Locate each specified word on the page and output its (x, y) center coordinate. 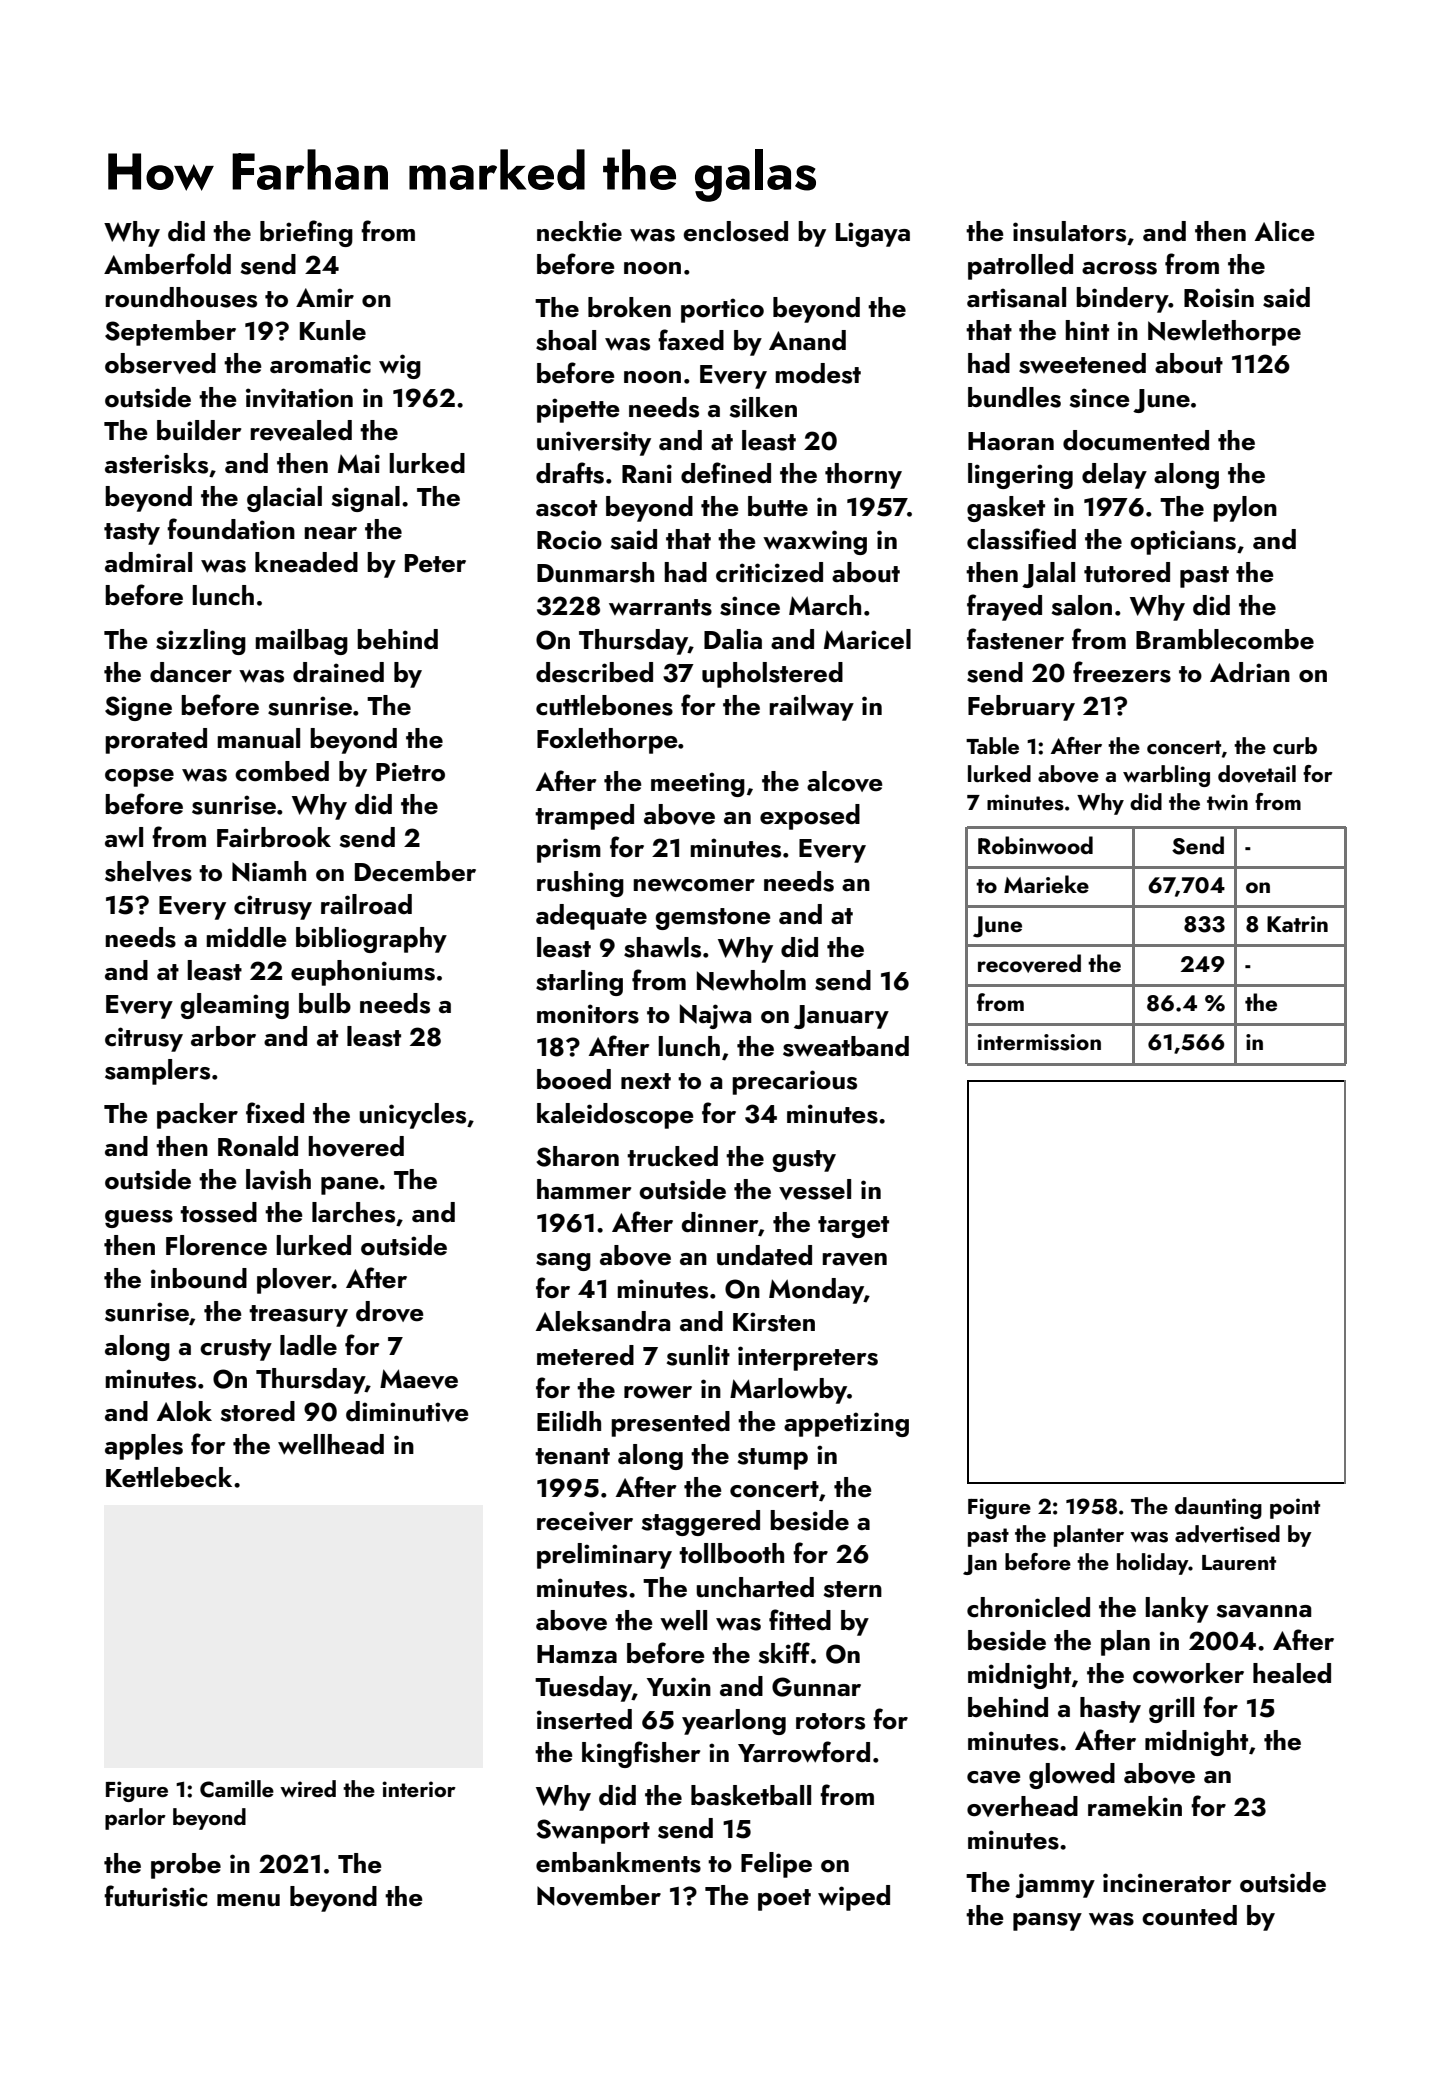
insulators (1069, 231)
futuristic (155, 1896)
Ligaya (873, 234)
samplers (157, 1072)
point (1295, 1508)
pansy (1047, 1922)
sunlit (698, 1355)
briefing (306, 233)
